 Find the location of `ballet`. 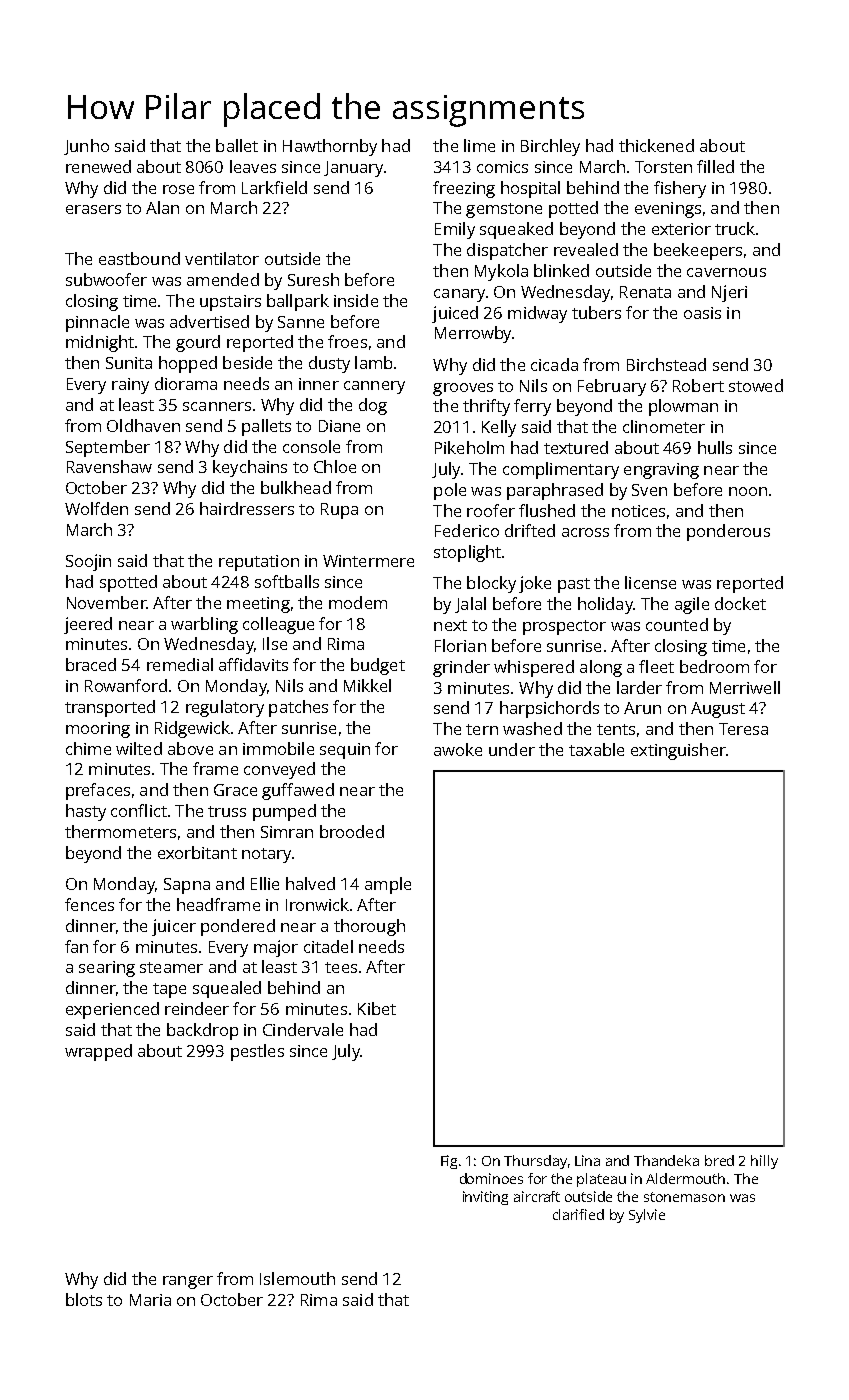

ballet is located at coordinates (237, 145).
